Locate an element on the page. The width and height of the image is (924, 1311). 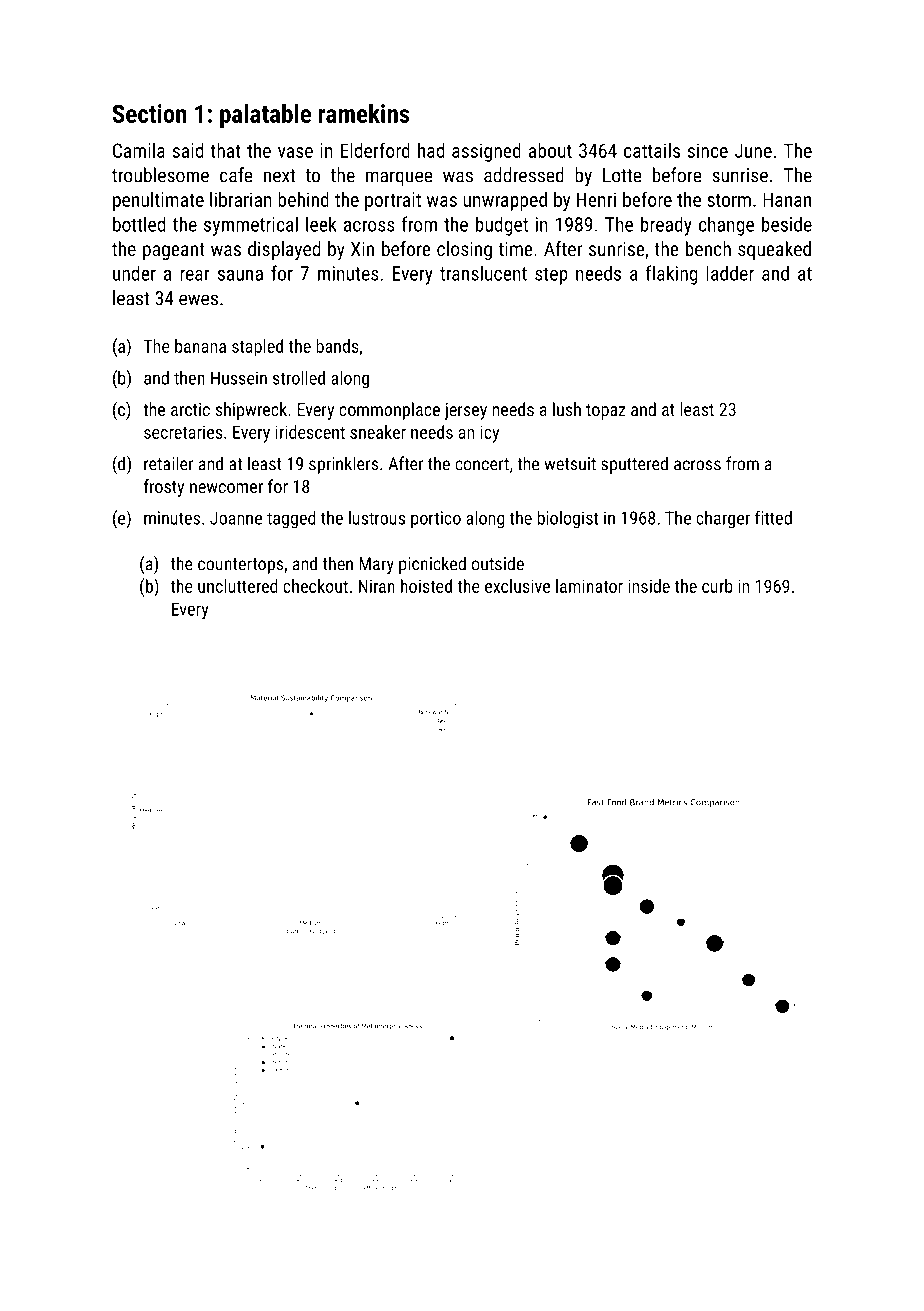
pageant is located at coordinates (174, 251).
